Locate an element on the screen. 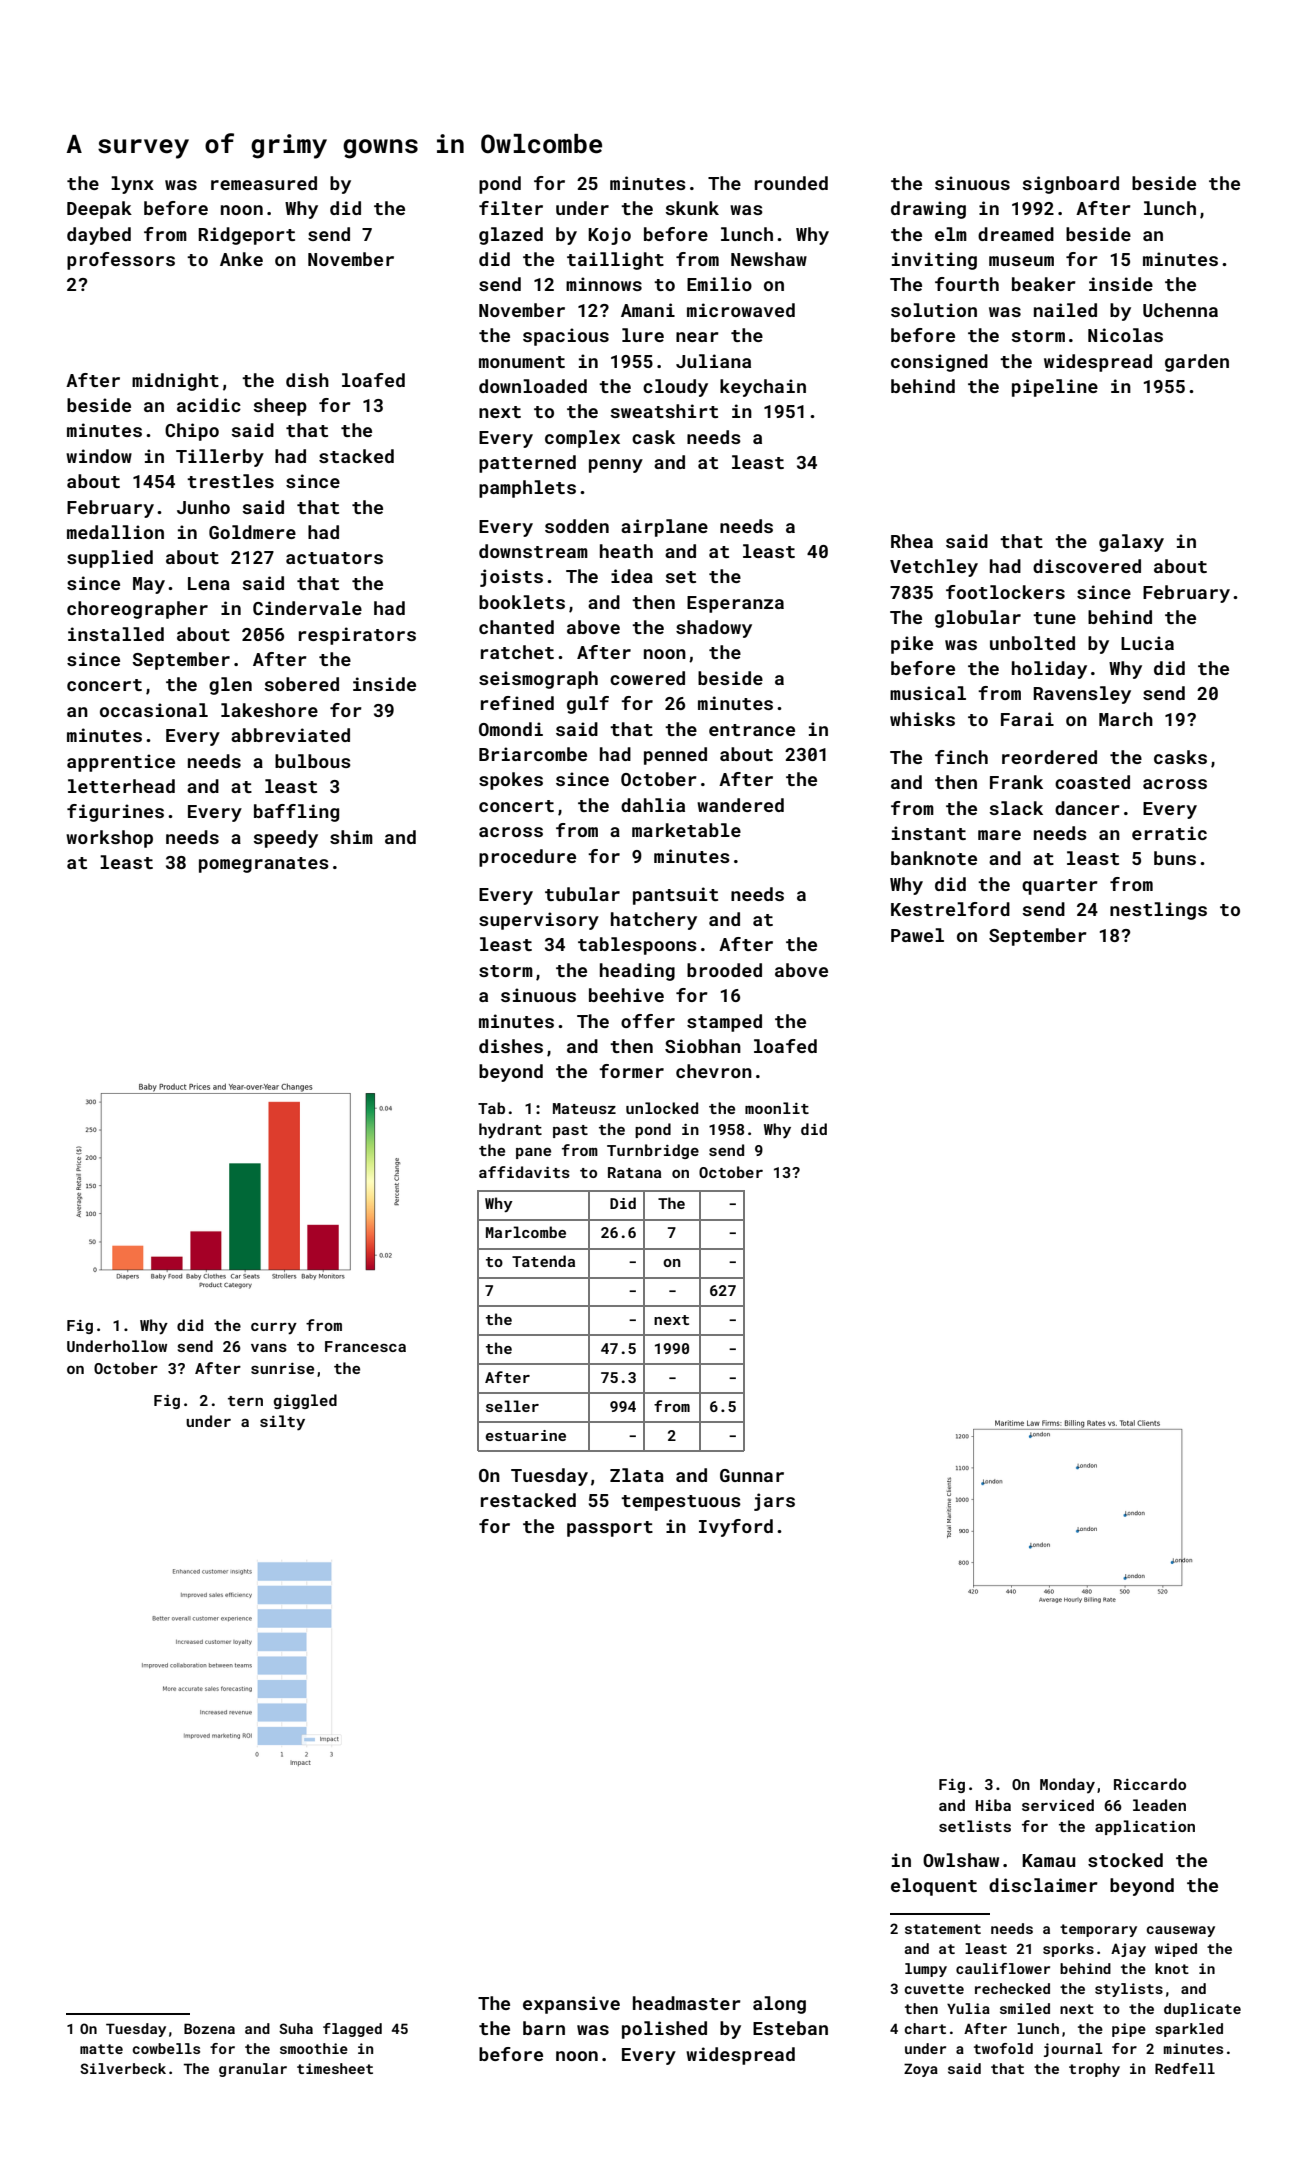 This screenshot has width=1315, height=2166. moonlit is located at coordinates (777, 1108).
